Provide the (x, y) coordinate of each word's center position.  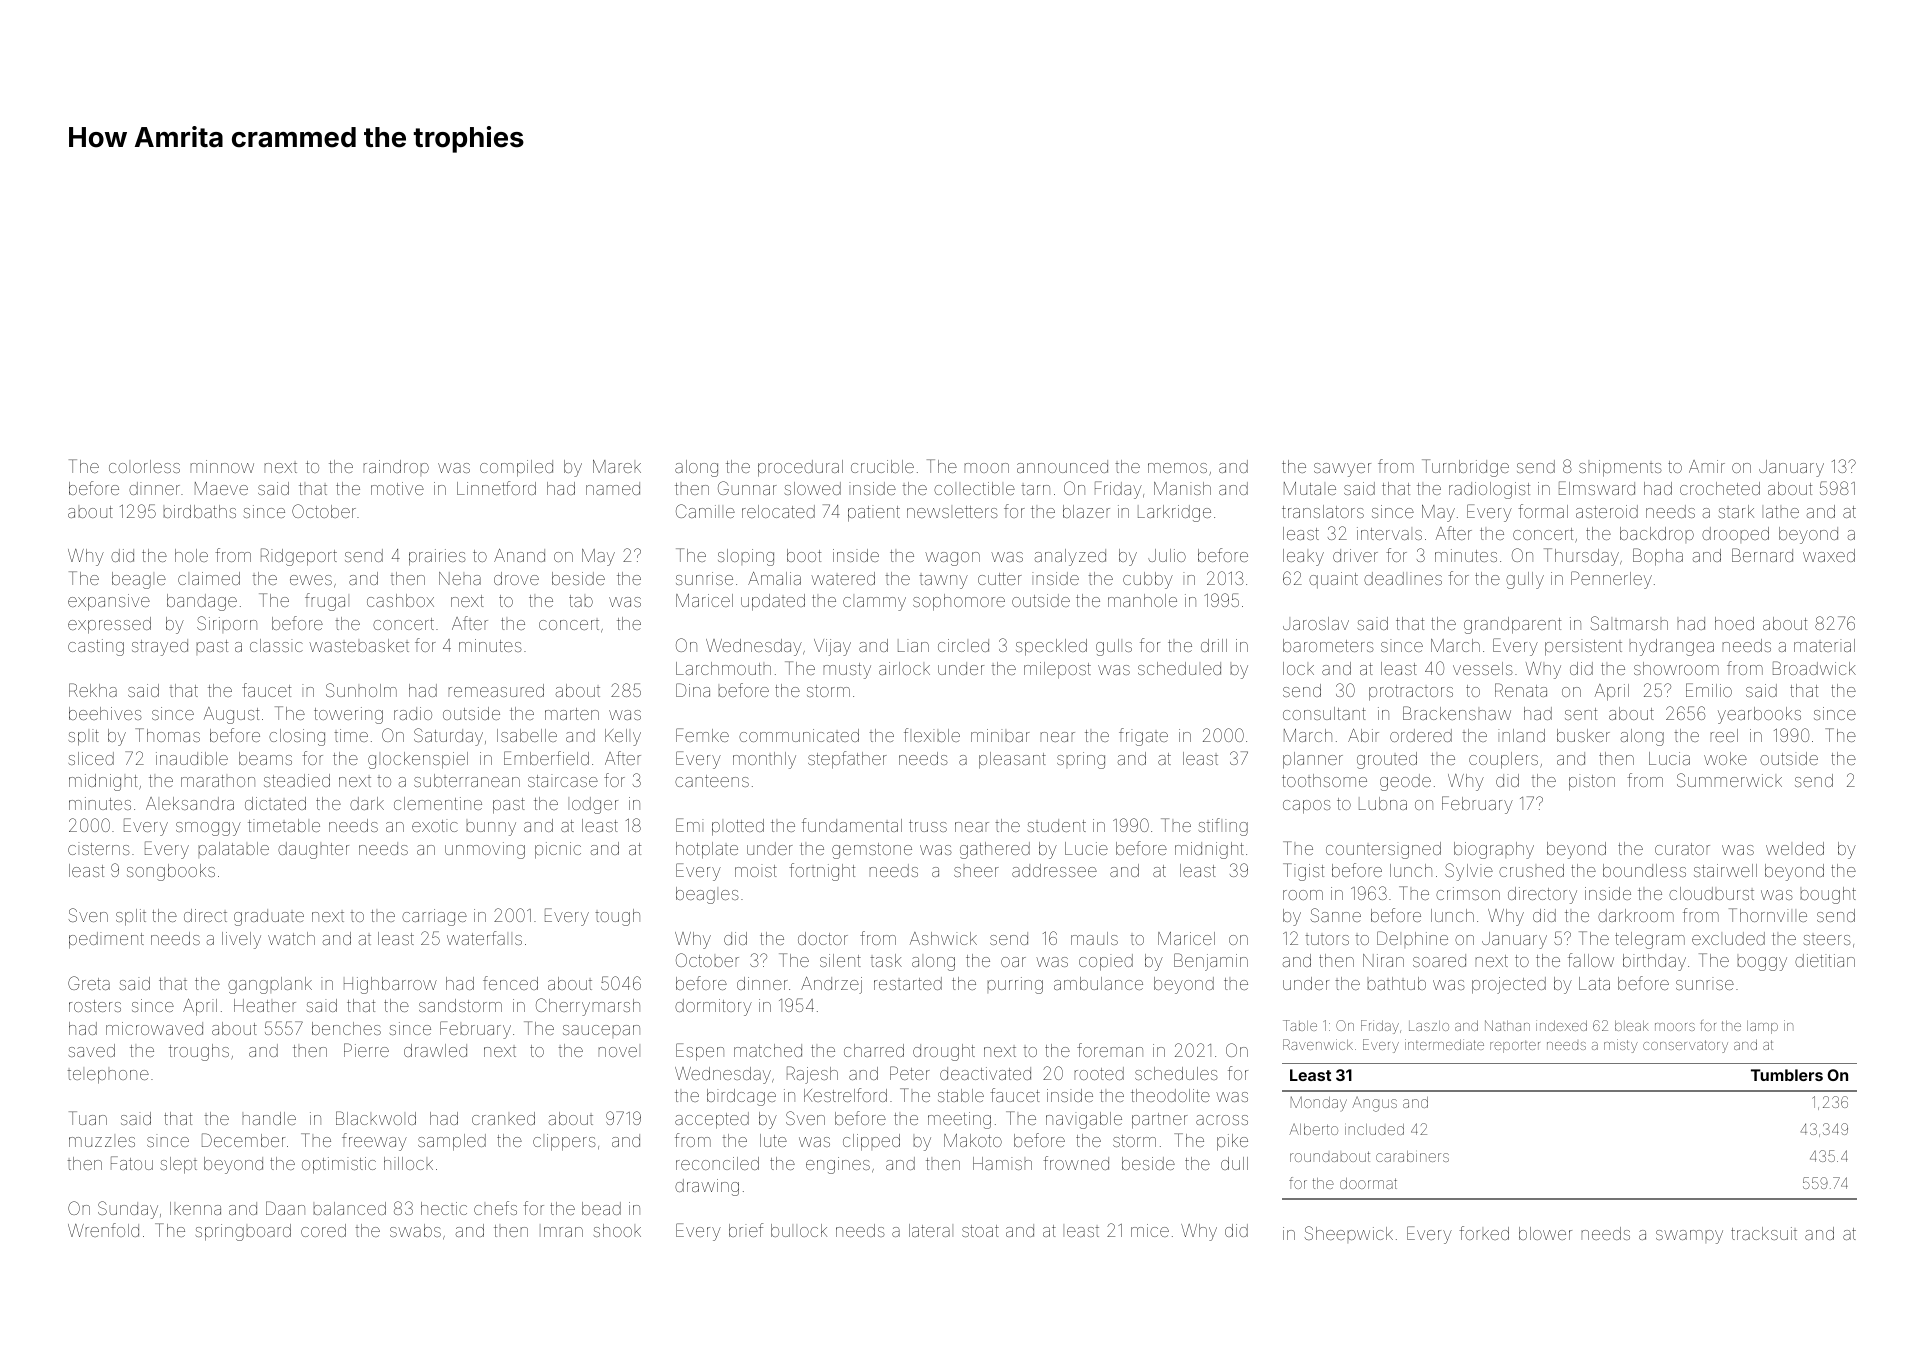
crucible (882, 466)
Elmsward (1597, 488)
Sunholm (361, 690)
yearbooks (1759, 715)
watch (291, 938)
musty (847, 671)
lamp (1762, 1027)
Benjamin (1211, 962)
